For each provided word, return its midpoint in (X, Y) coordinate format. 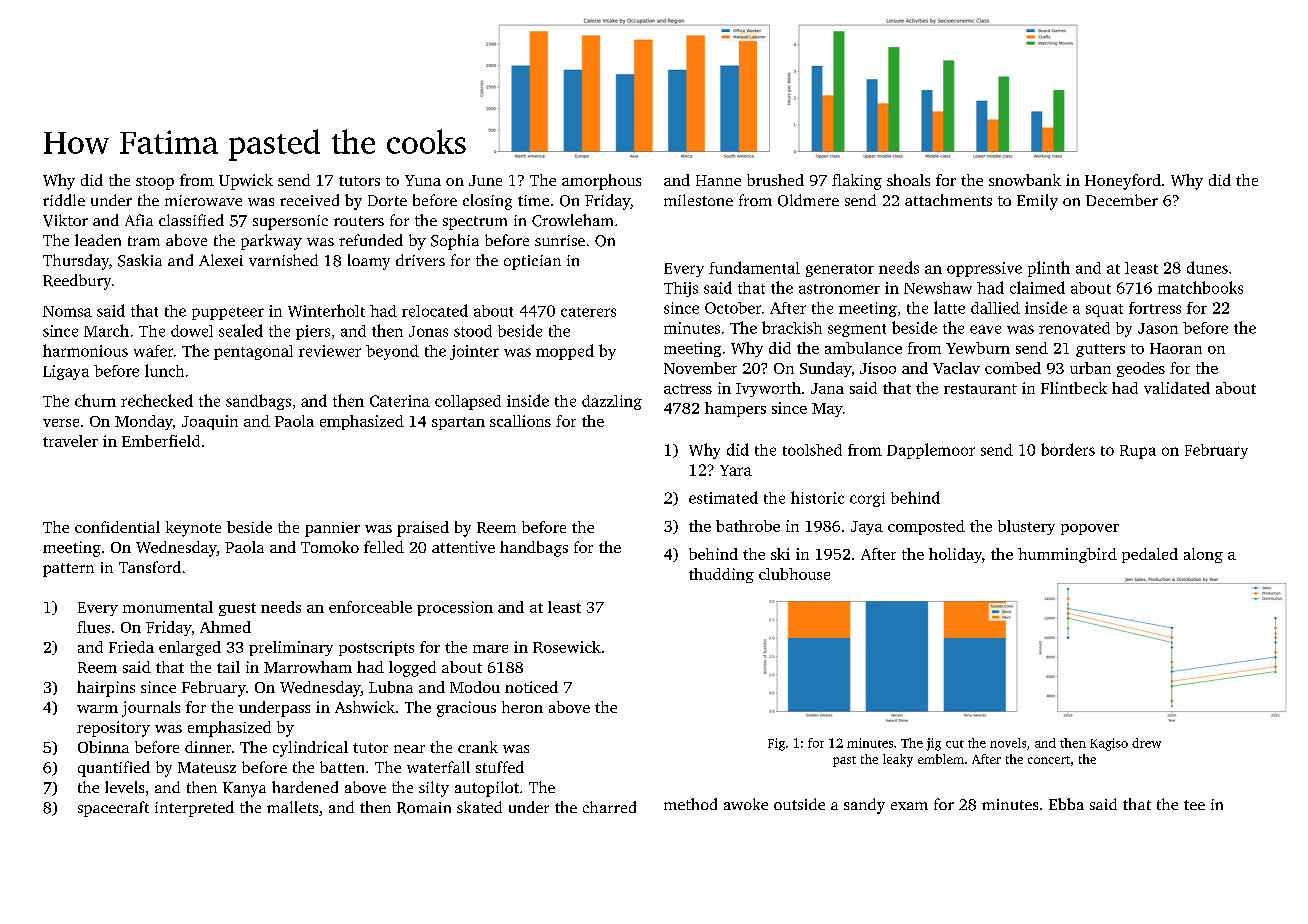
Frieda (131, 647)
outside (799, 804)
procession (455, 608)
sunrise (560, 240)
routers (359, 221)
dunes (1207, 267)
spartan (458, 423)
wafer (153, 351)
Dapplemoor (931, 451)
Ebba (1066, 804)
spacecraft (113, 809)
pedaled (1150, 555)
